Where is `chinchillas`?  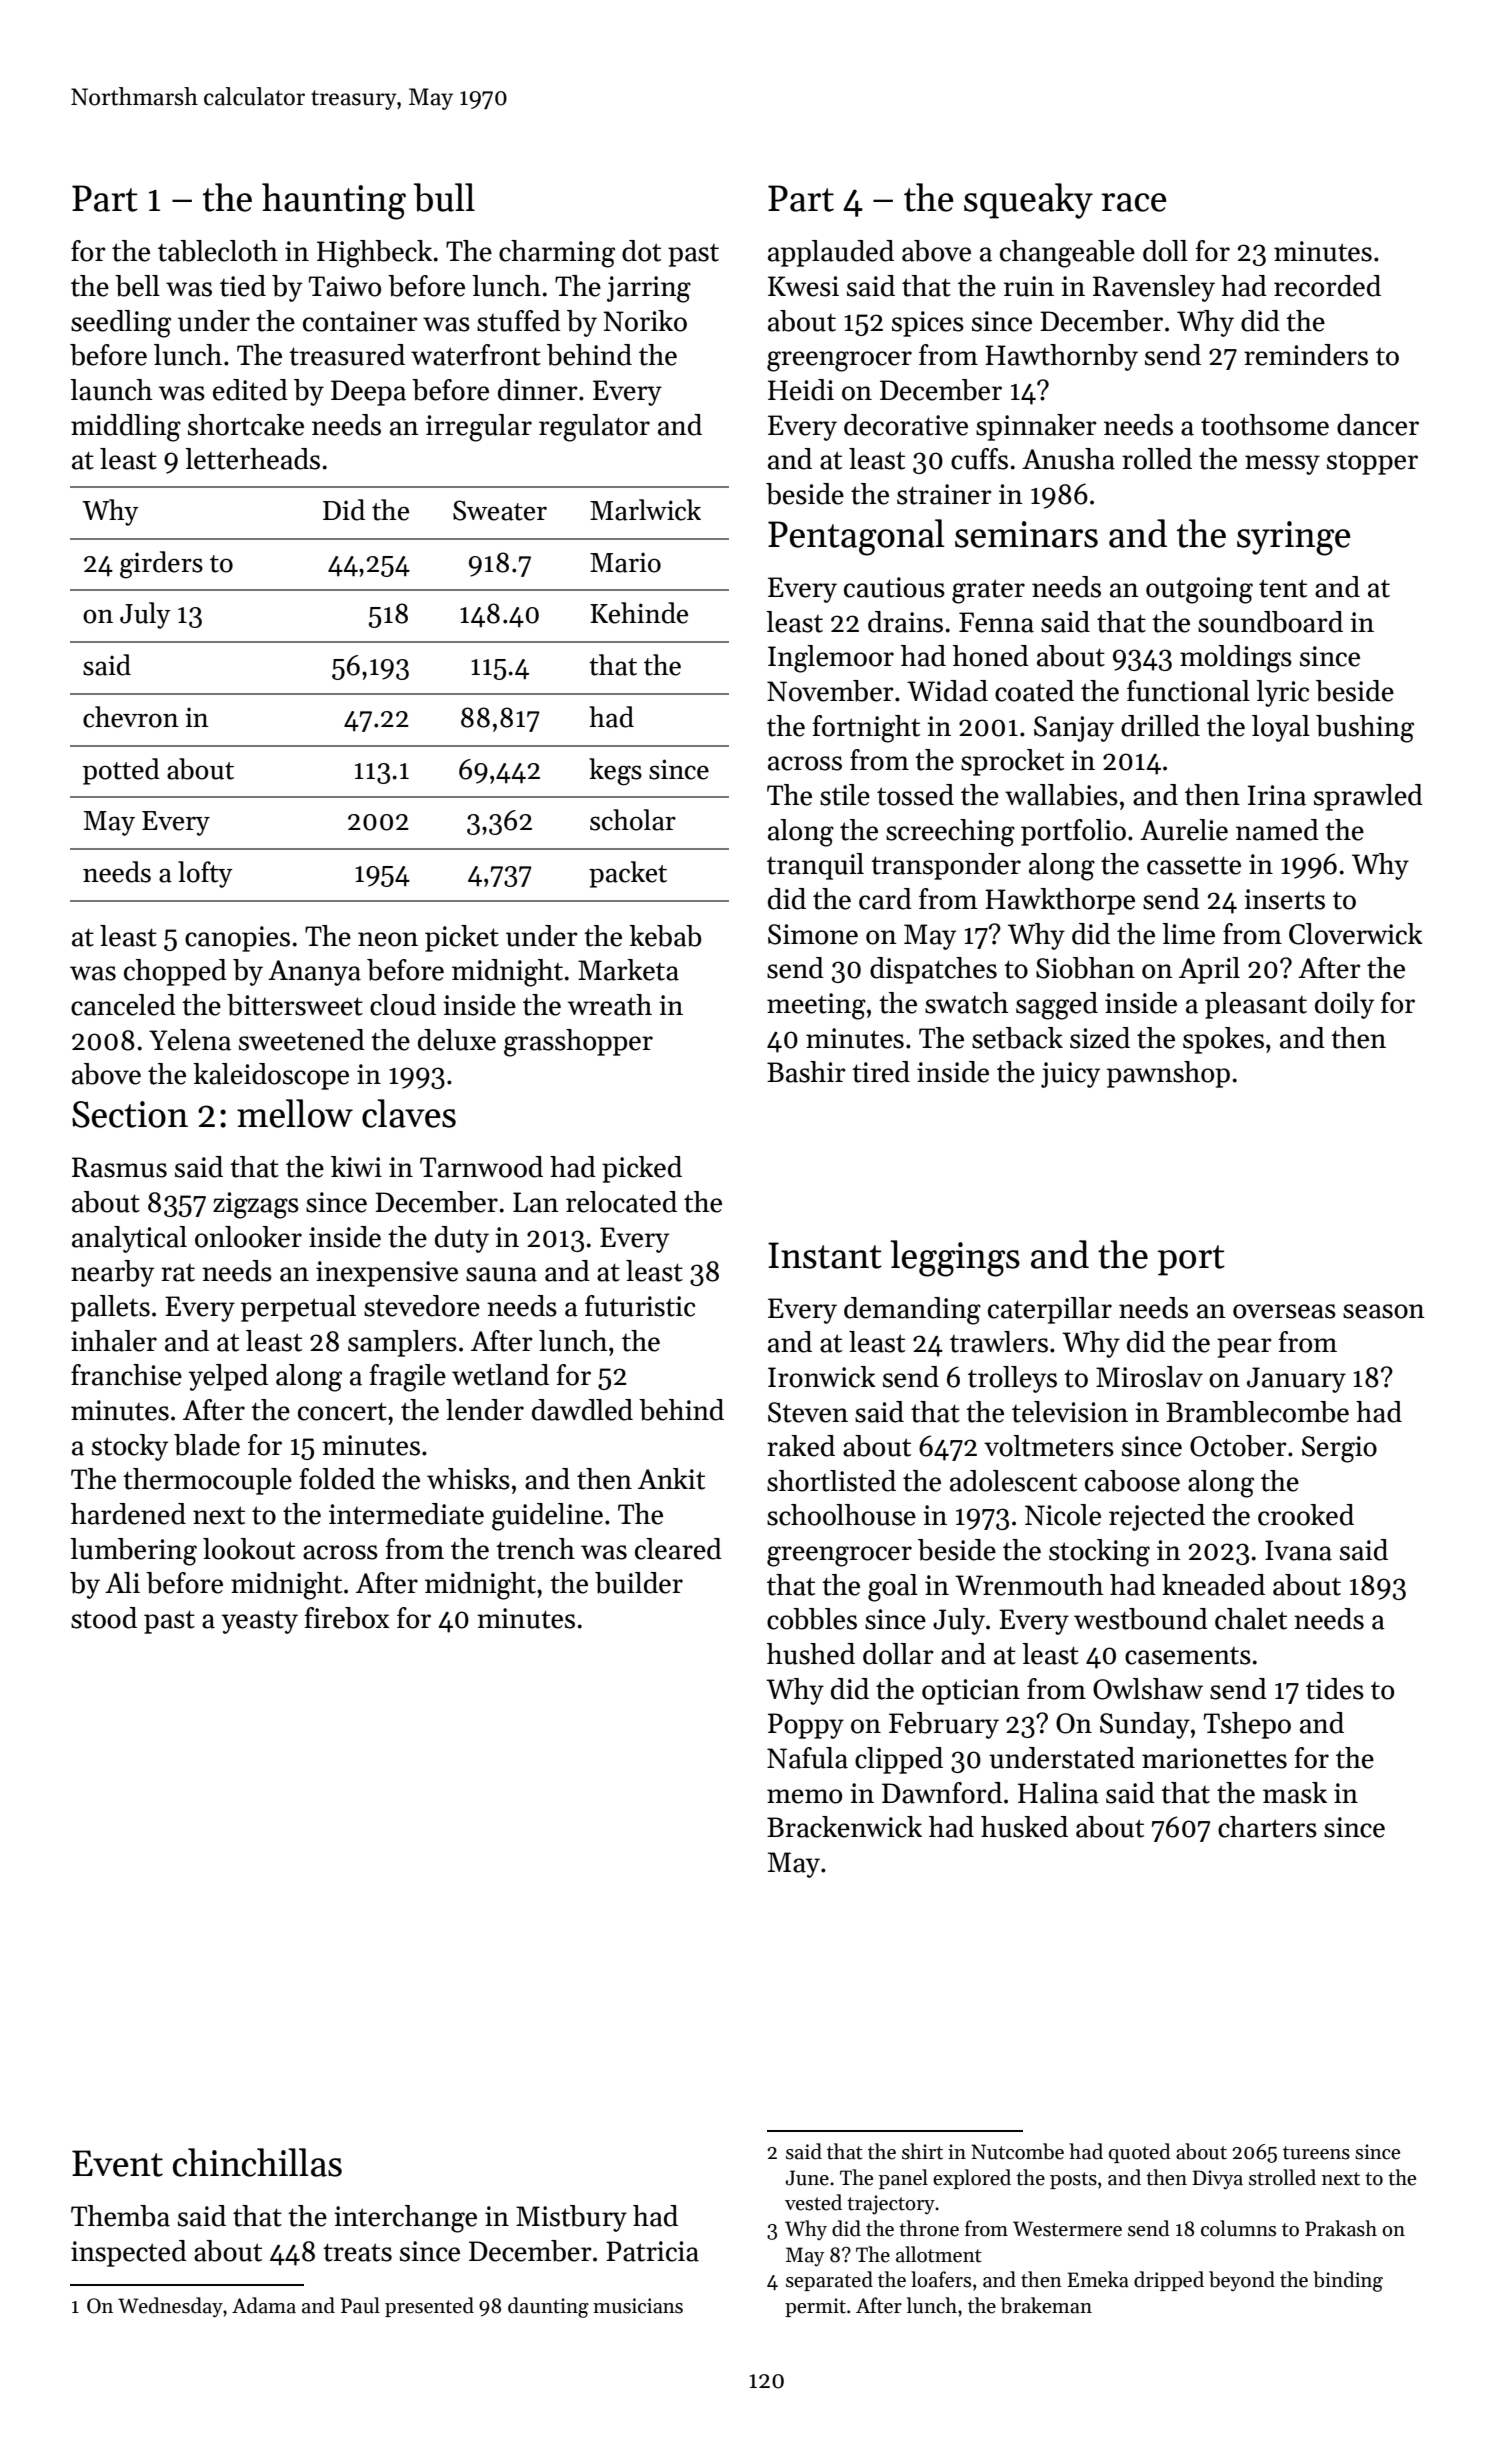
chinchillas is located at coordinates (257, 2162).
